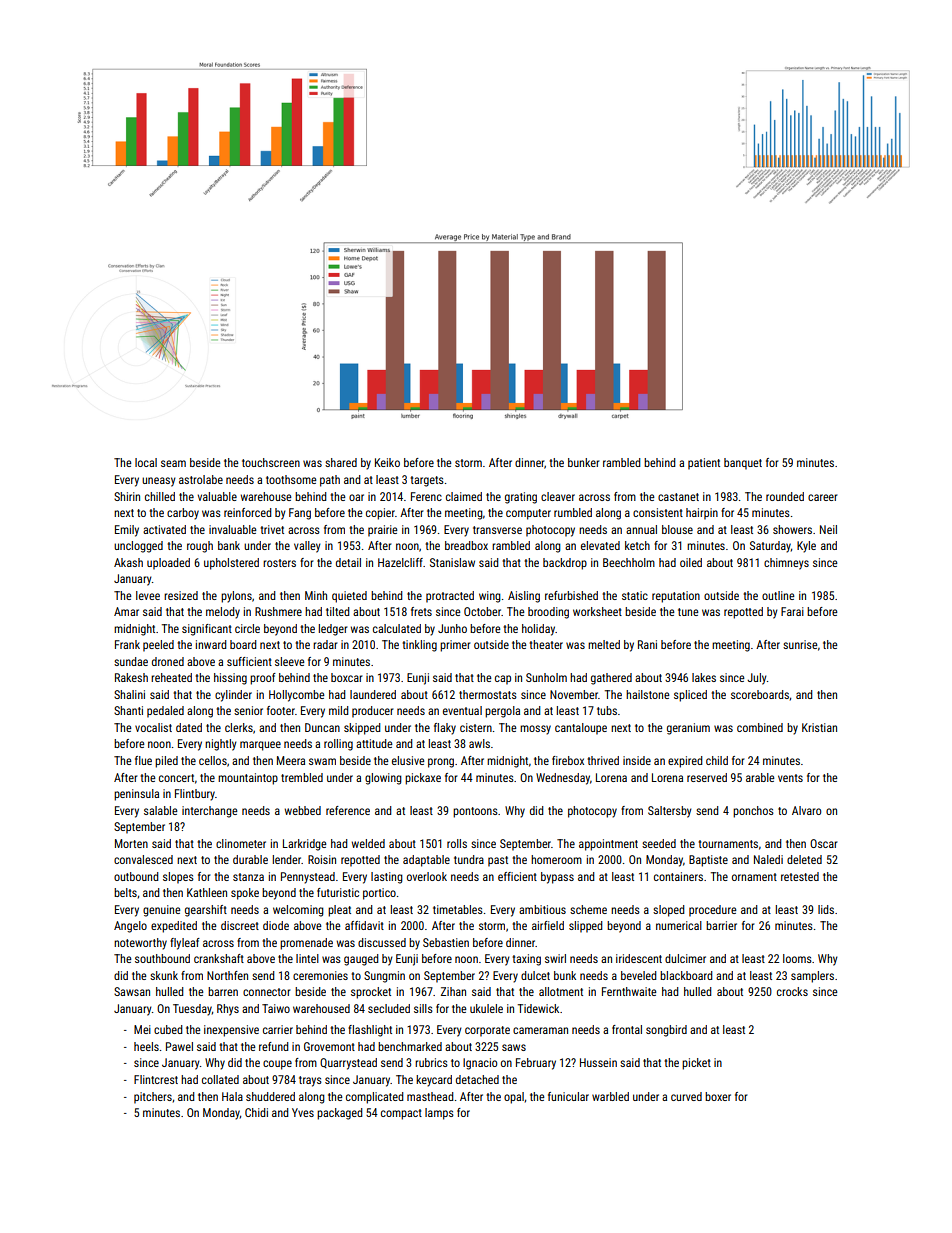 Image resolution: width=952 pixels, height=1233 pixels. I want to click on local, so click(146, 462).
